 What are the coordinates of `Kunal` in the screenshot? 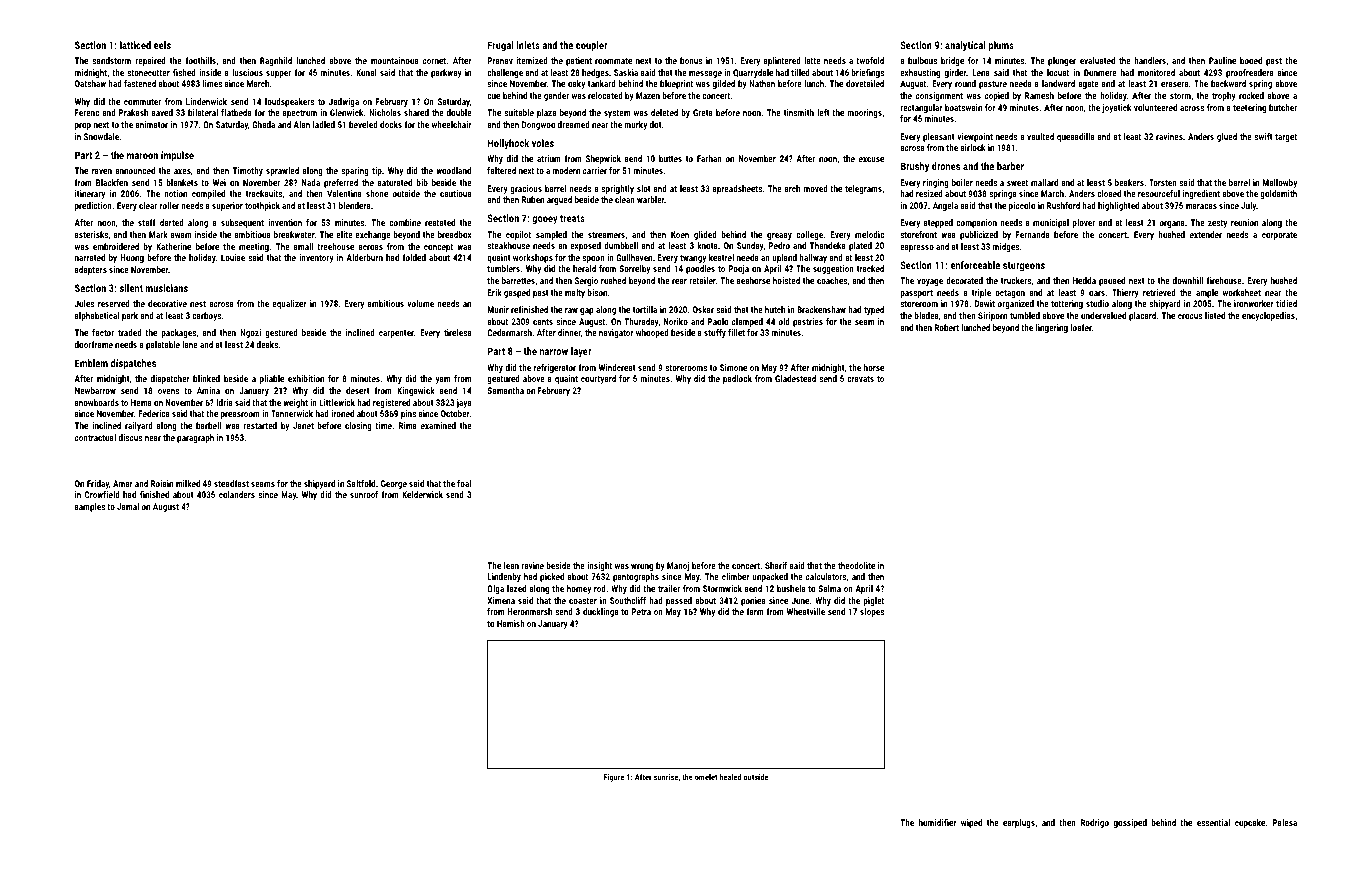 It's located at (366, 72).
